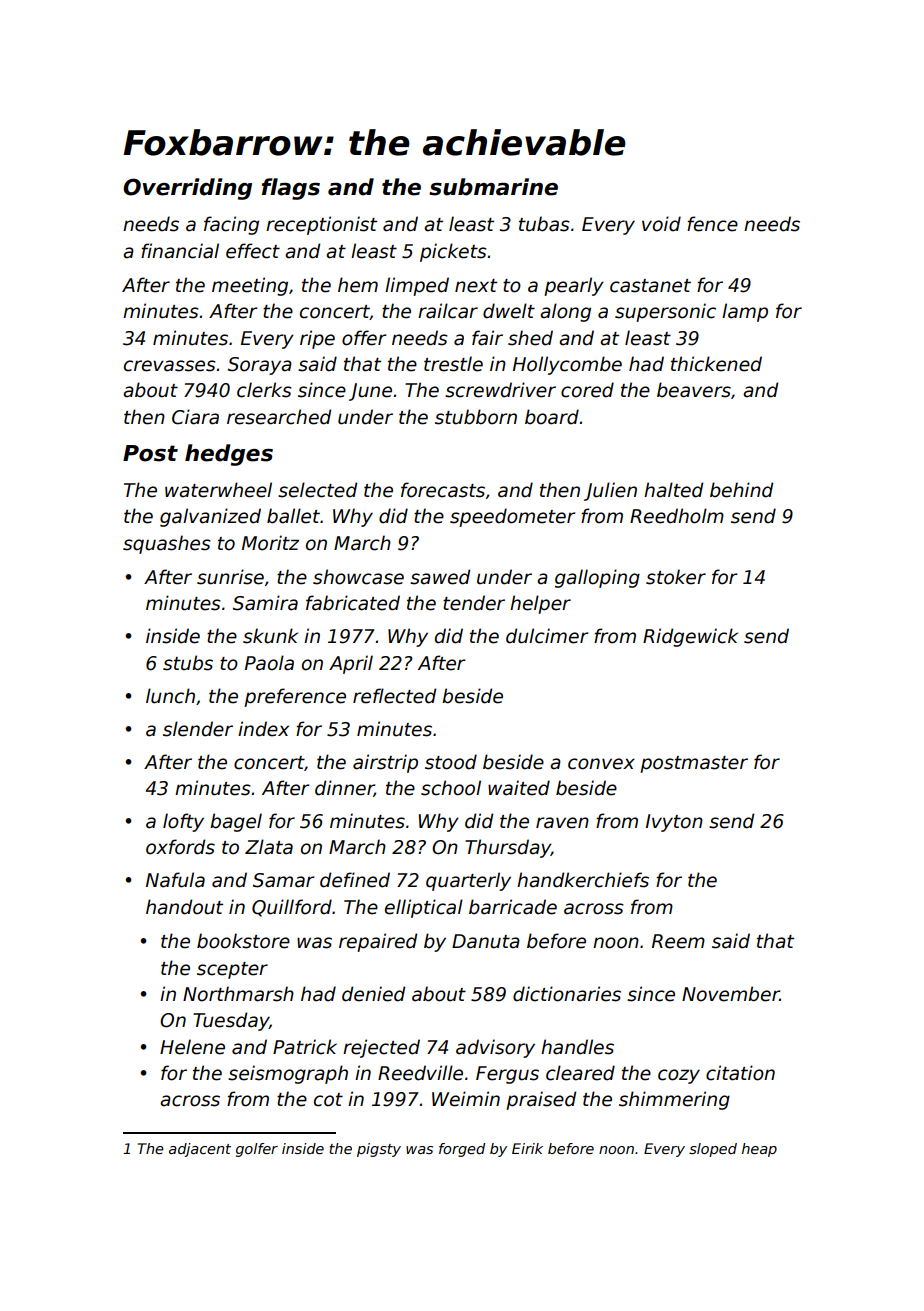 The width and height of the page is (924, 1311). Describe the element at coordinates (740, 1073) in the page. I see `citation` at that location.
